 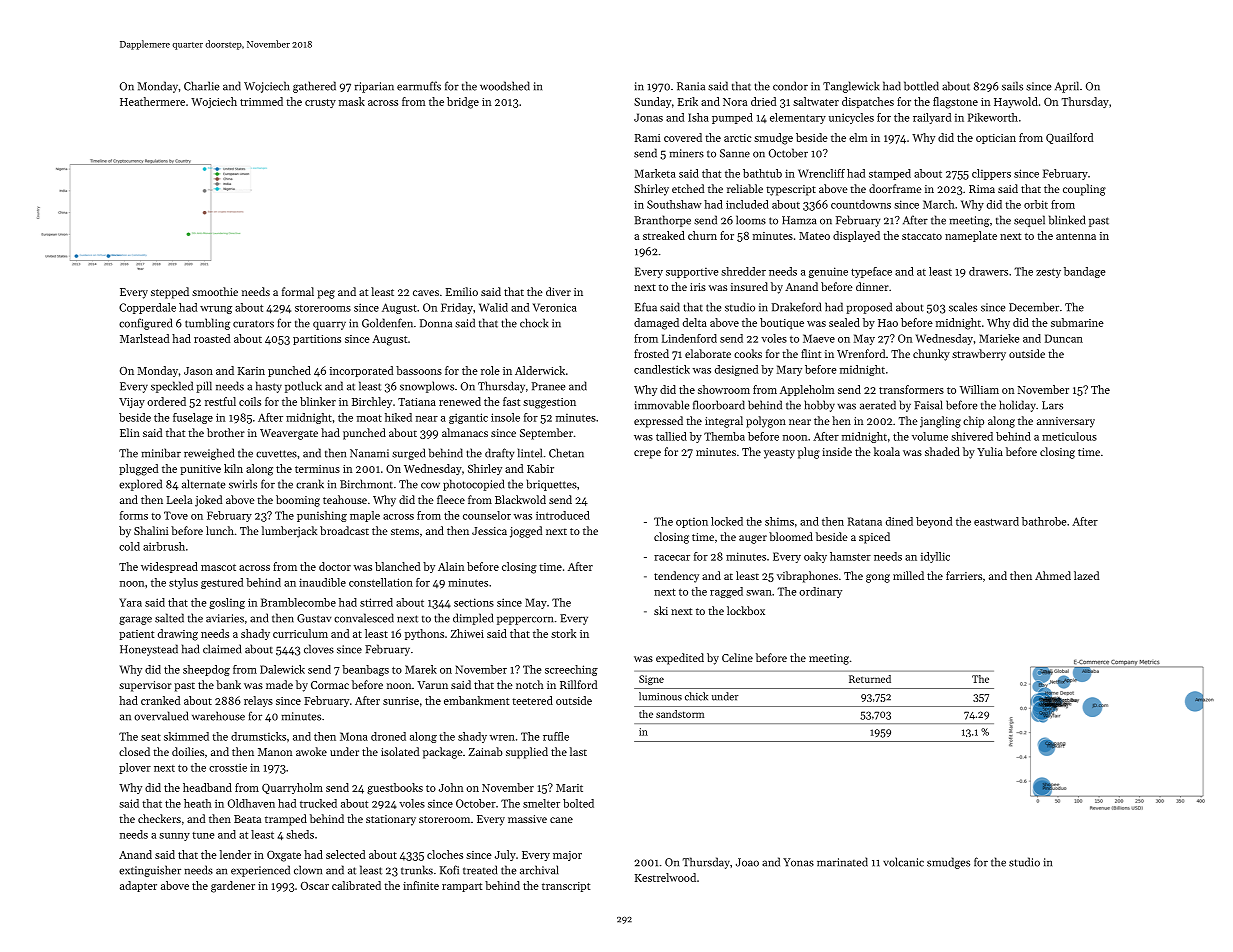 I want to click on stepped, so click(x=170, y=293).
